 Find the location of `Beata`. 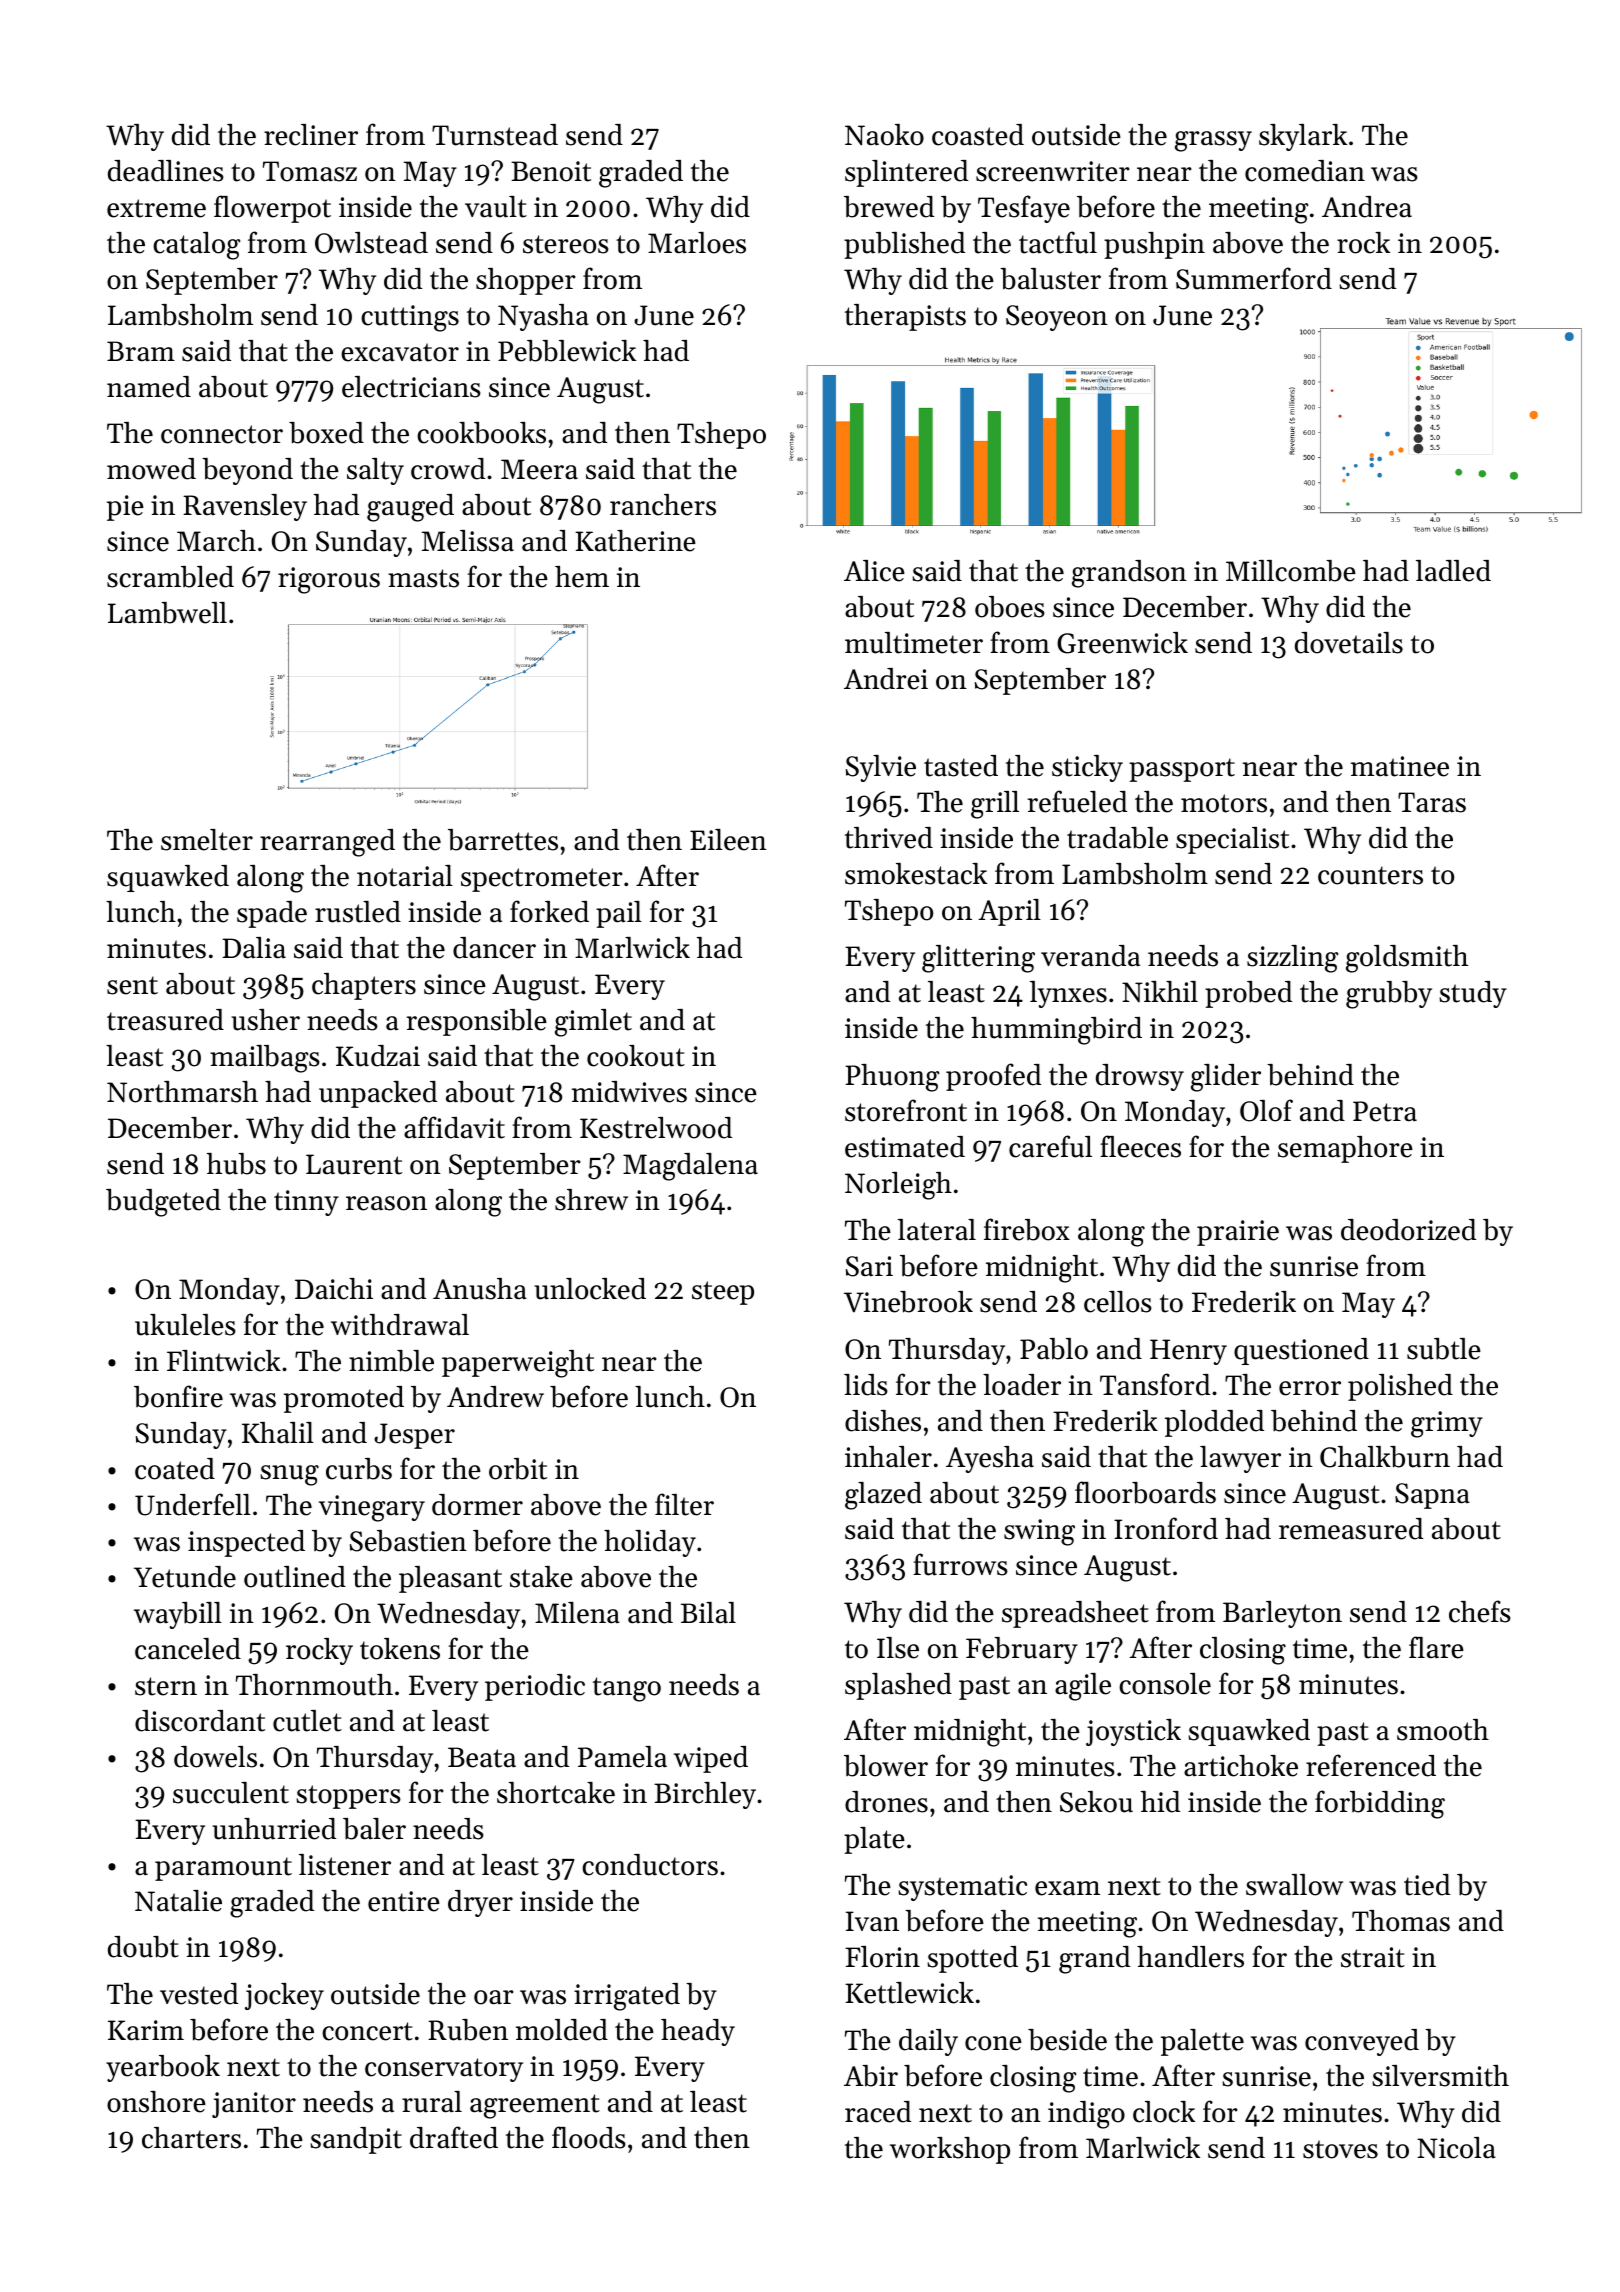

Beata is located at coordinates (482, 1757).
